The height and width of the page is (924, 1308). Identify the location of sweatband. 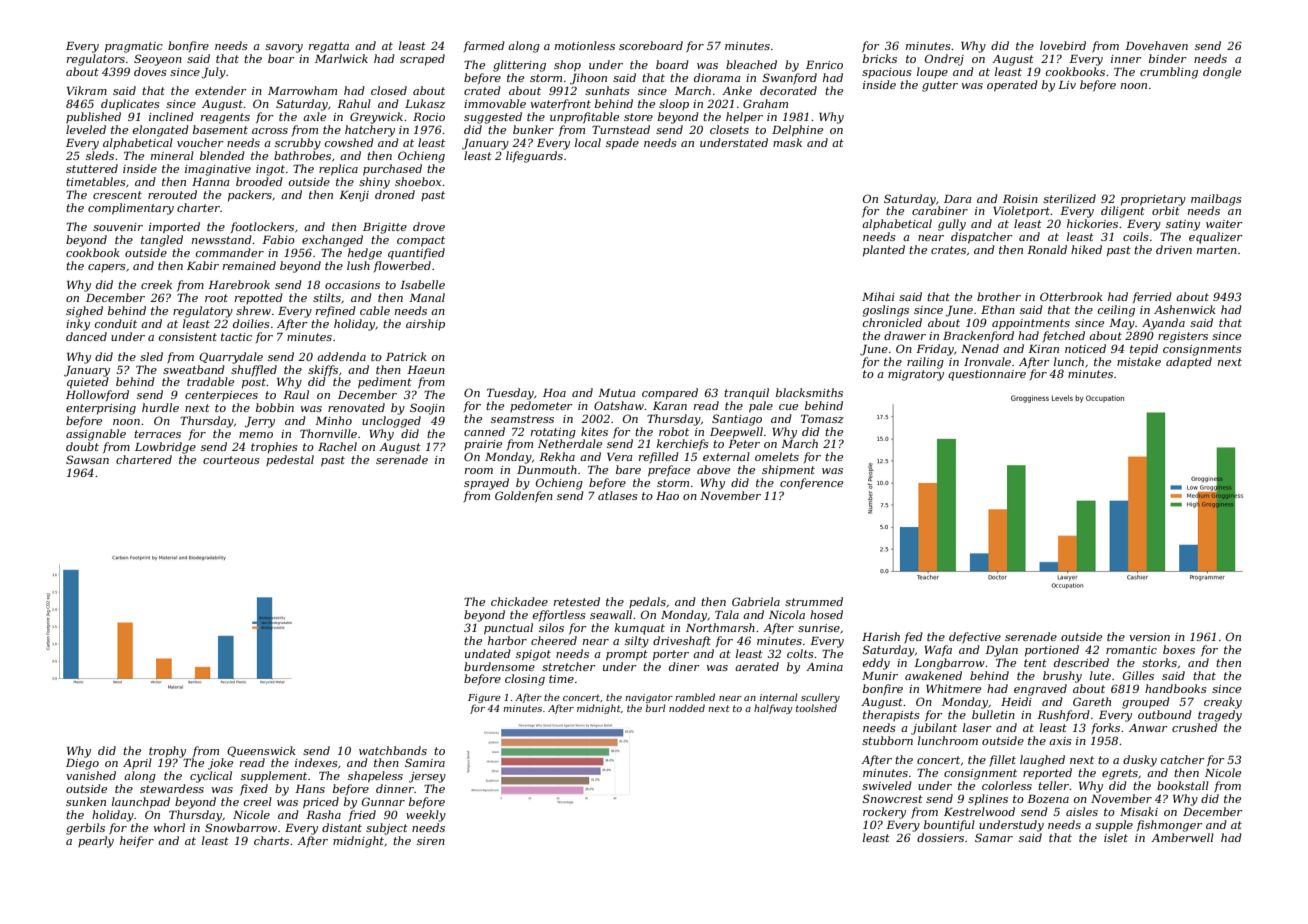
(194, 369).
